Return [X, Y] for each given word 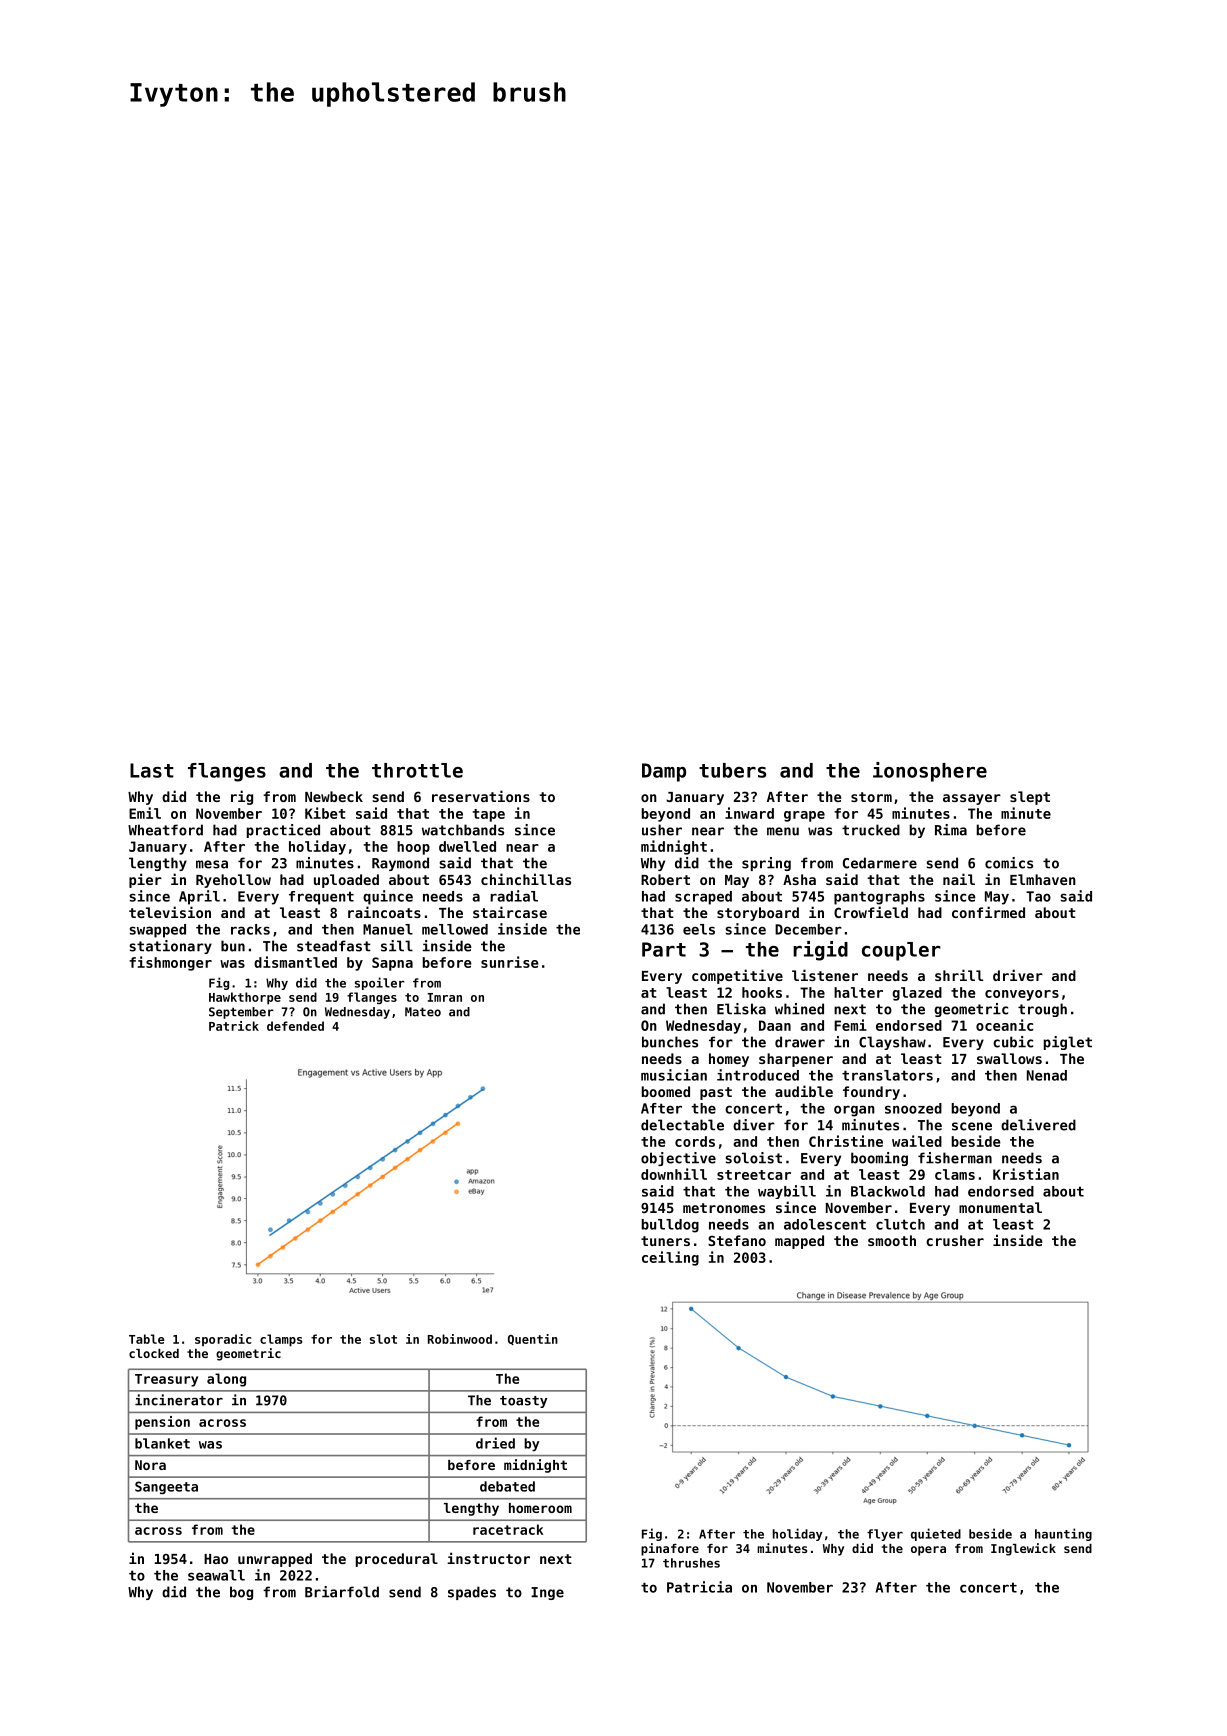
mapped [799, 1242]
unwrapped [275, 1560]
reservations [481, 796]
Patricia [699, 1587]
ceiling [670, 1258]
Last [152, 770]
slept [1030, 798]
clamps [281, 1340]
